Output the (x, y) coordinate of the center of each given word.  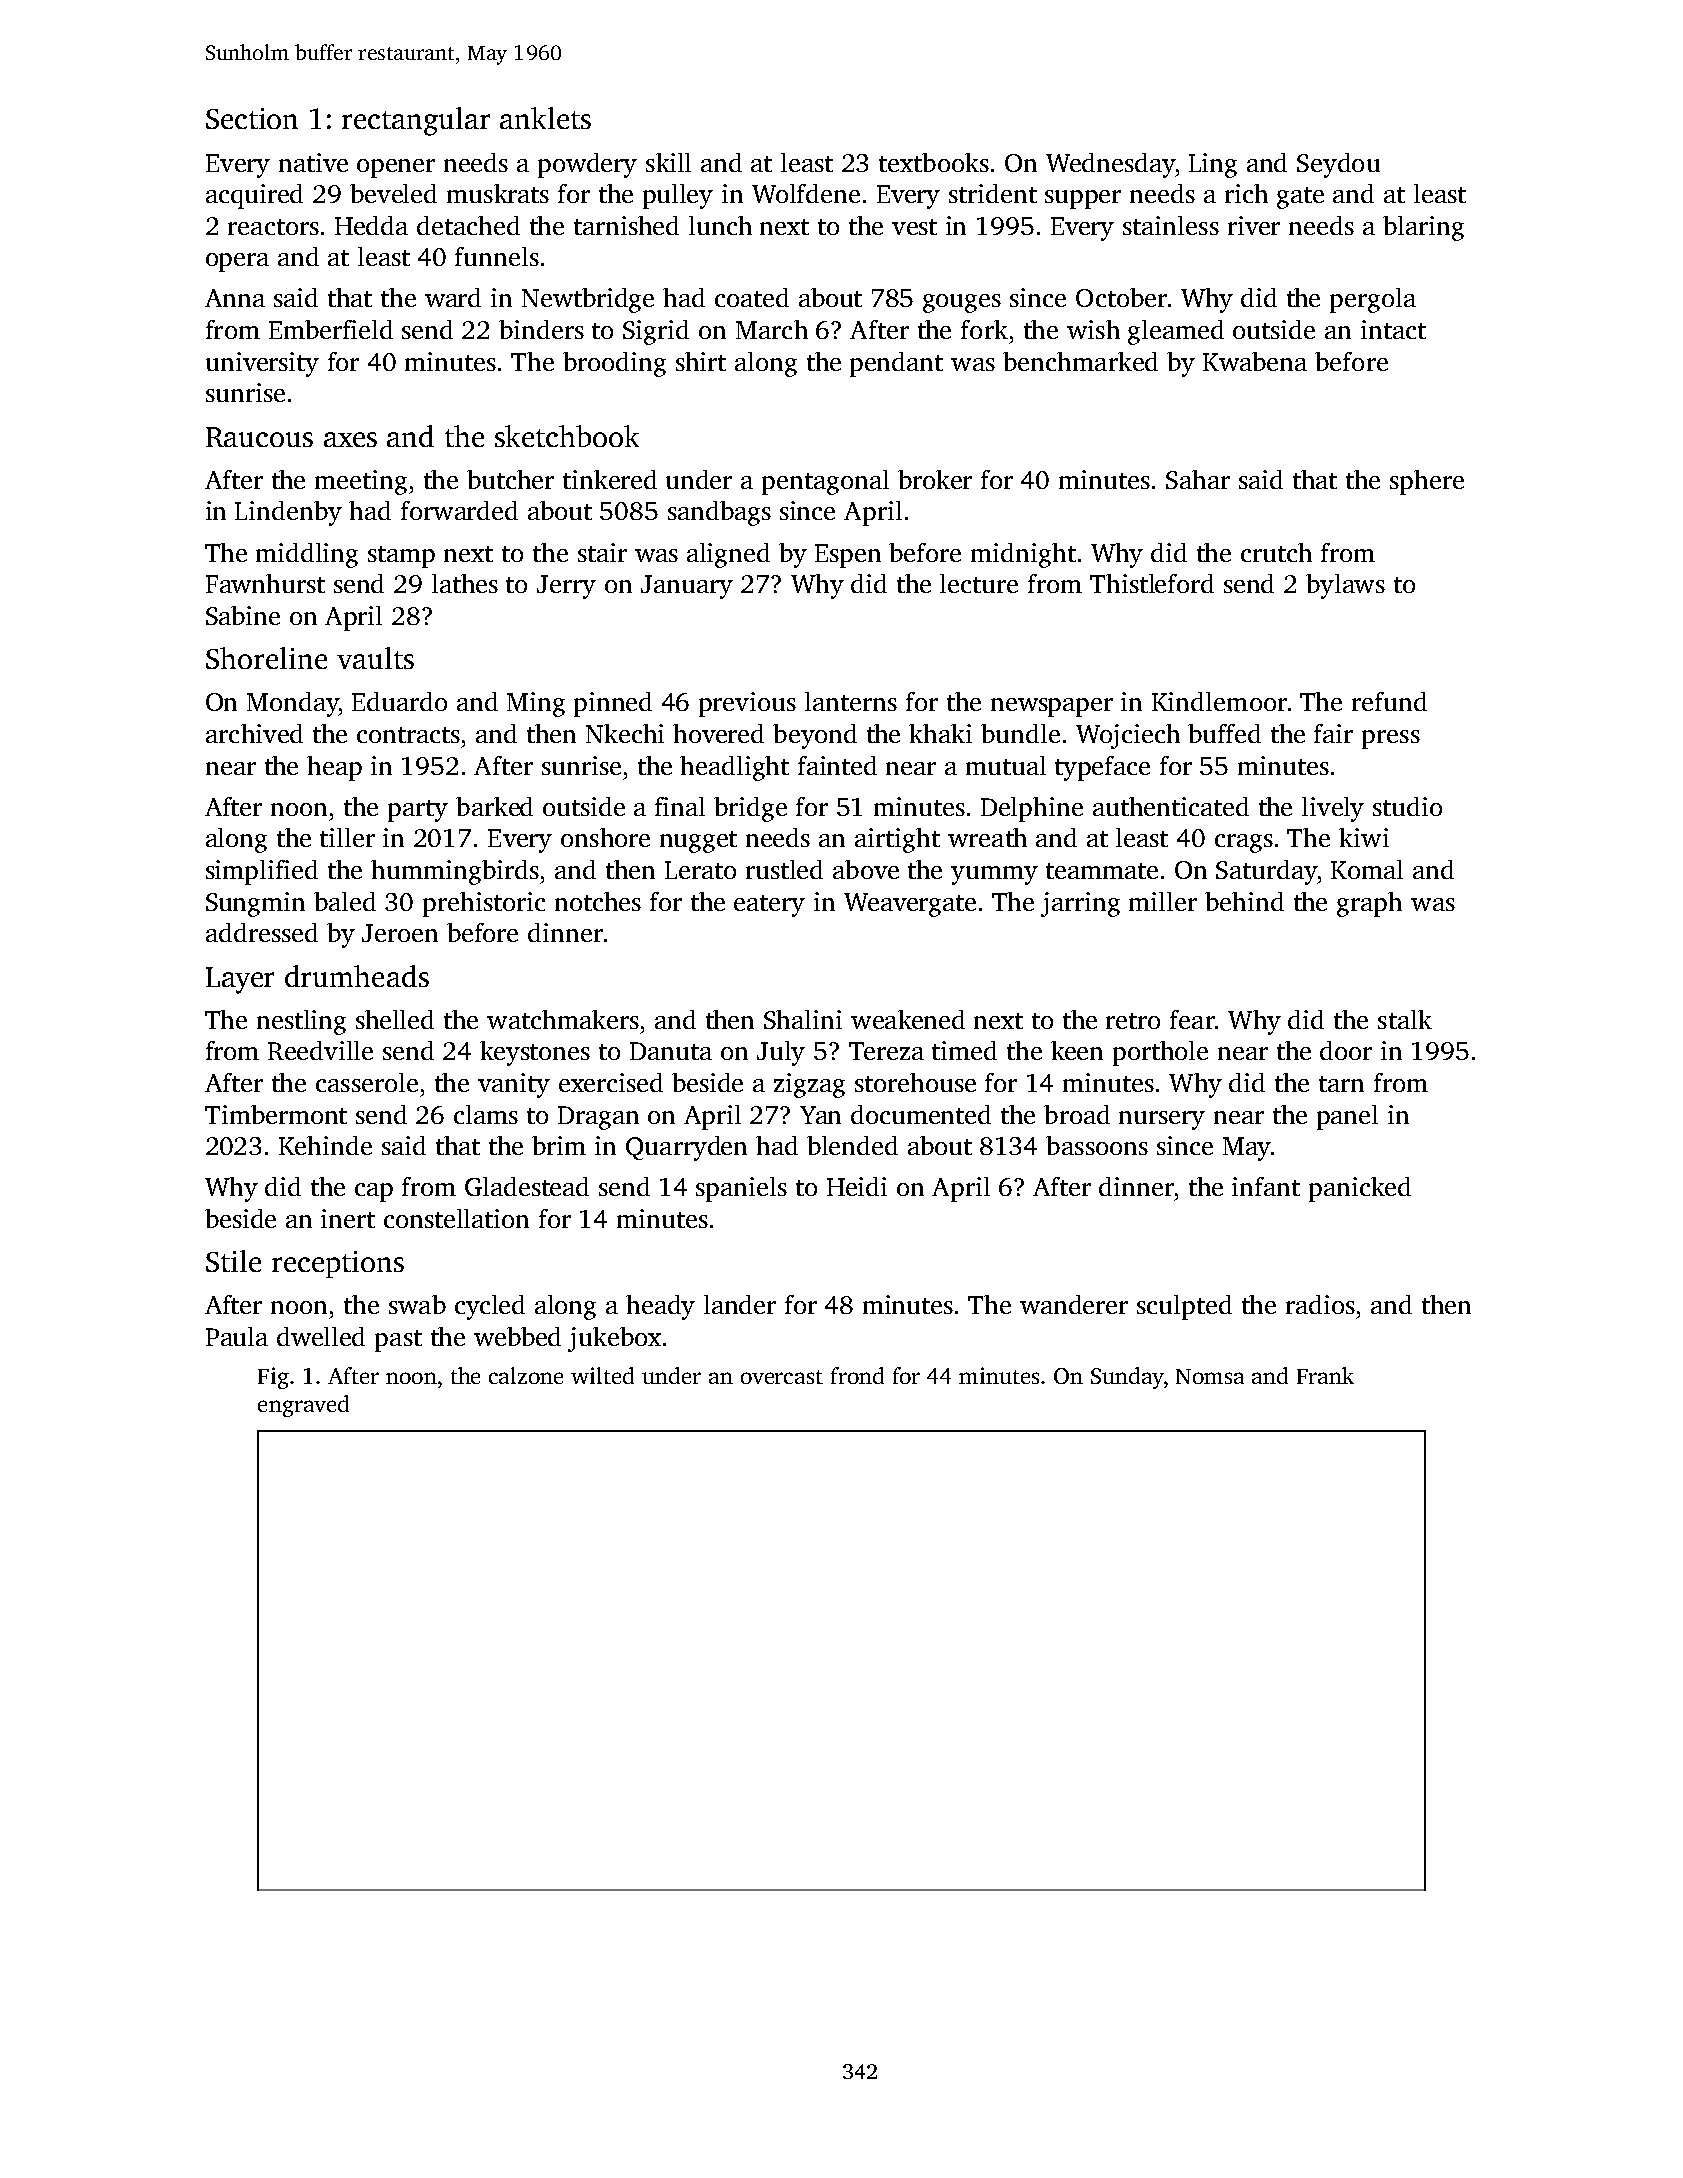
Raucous (259, 437)
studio (1407, 806)
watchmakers (563, 1019)
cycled (490, 1307)
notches (598, 901)
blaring (1423, 228)
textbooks (934, 162)
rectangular (416, 121)
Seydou (1338, 165)
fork (984, 329)
